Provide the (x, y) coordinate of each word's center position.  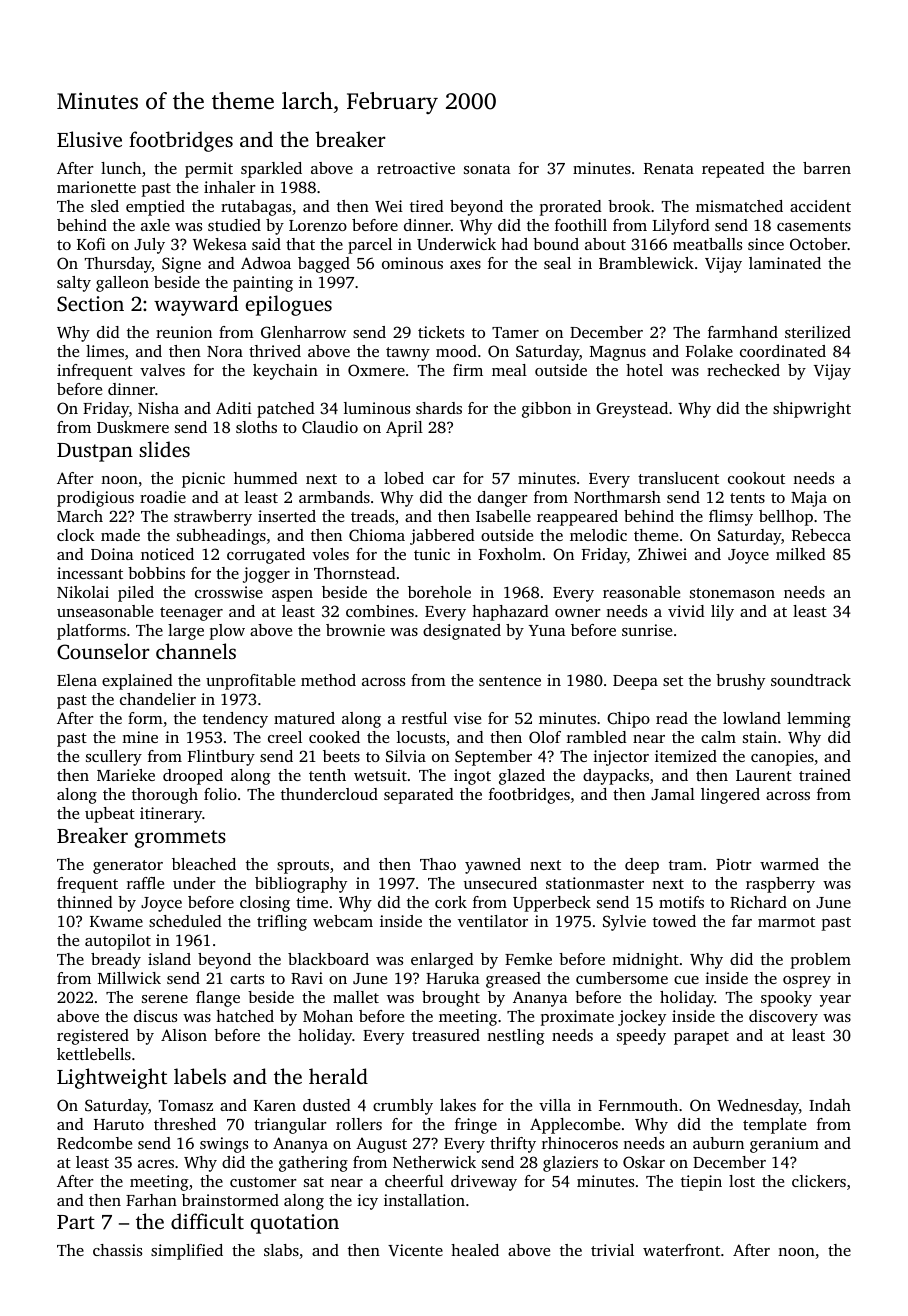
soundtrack (811, 680)
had (514, 244)
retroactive (416, 168)
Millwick (129, 978)
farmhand (743, 332)
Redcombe (94, 1143)
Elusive (89, 139)
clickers (819, 1181)
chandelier (158, 699)
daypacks (616, 777)
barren (827, 168)
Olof (545, 737)
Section (90, 304)
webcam (343, 921)
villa (555, 1105)
